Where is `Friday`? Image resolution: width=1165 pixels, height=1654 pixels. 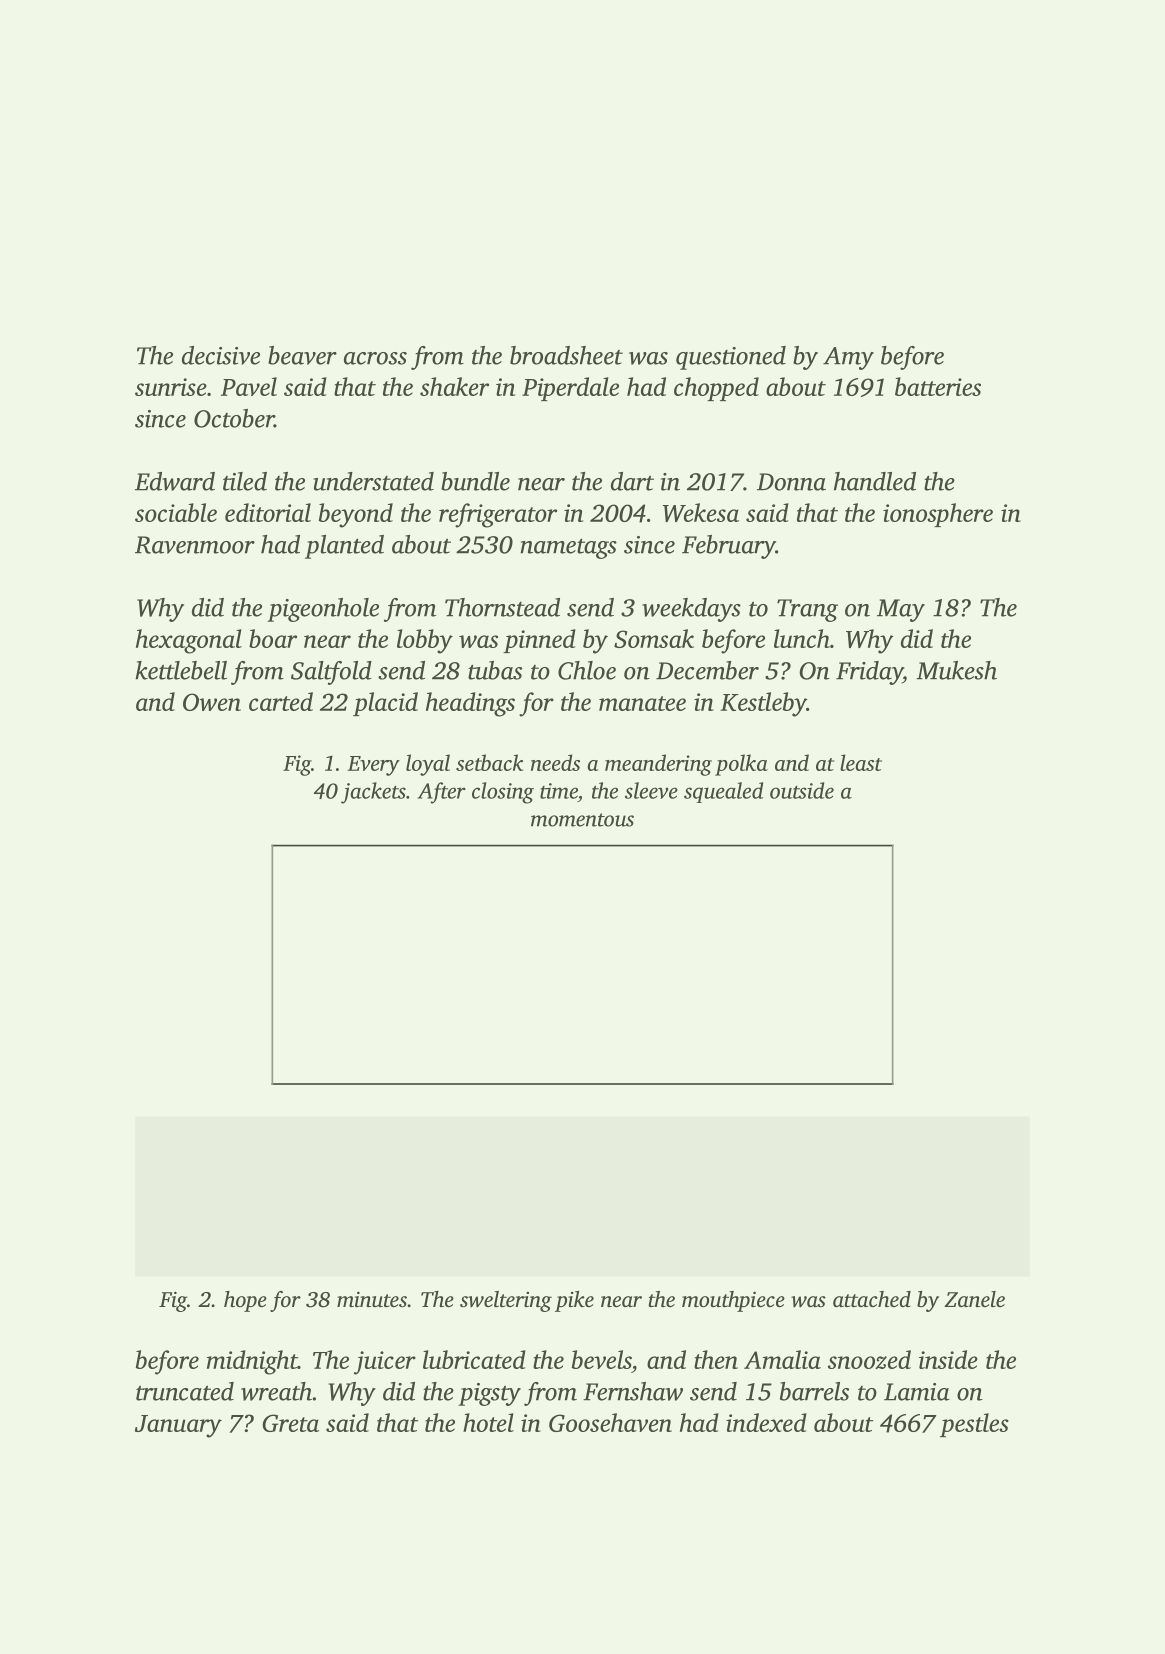 Friday is located at coordinates (869, 673).
